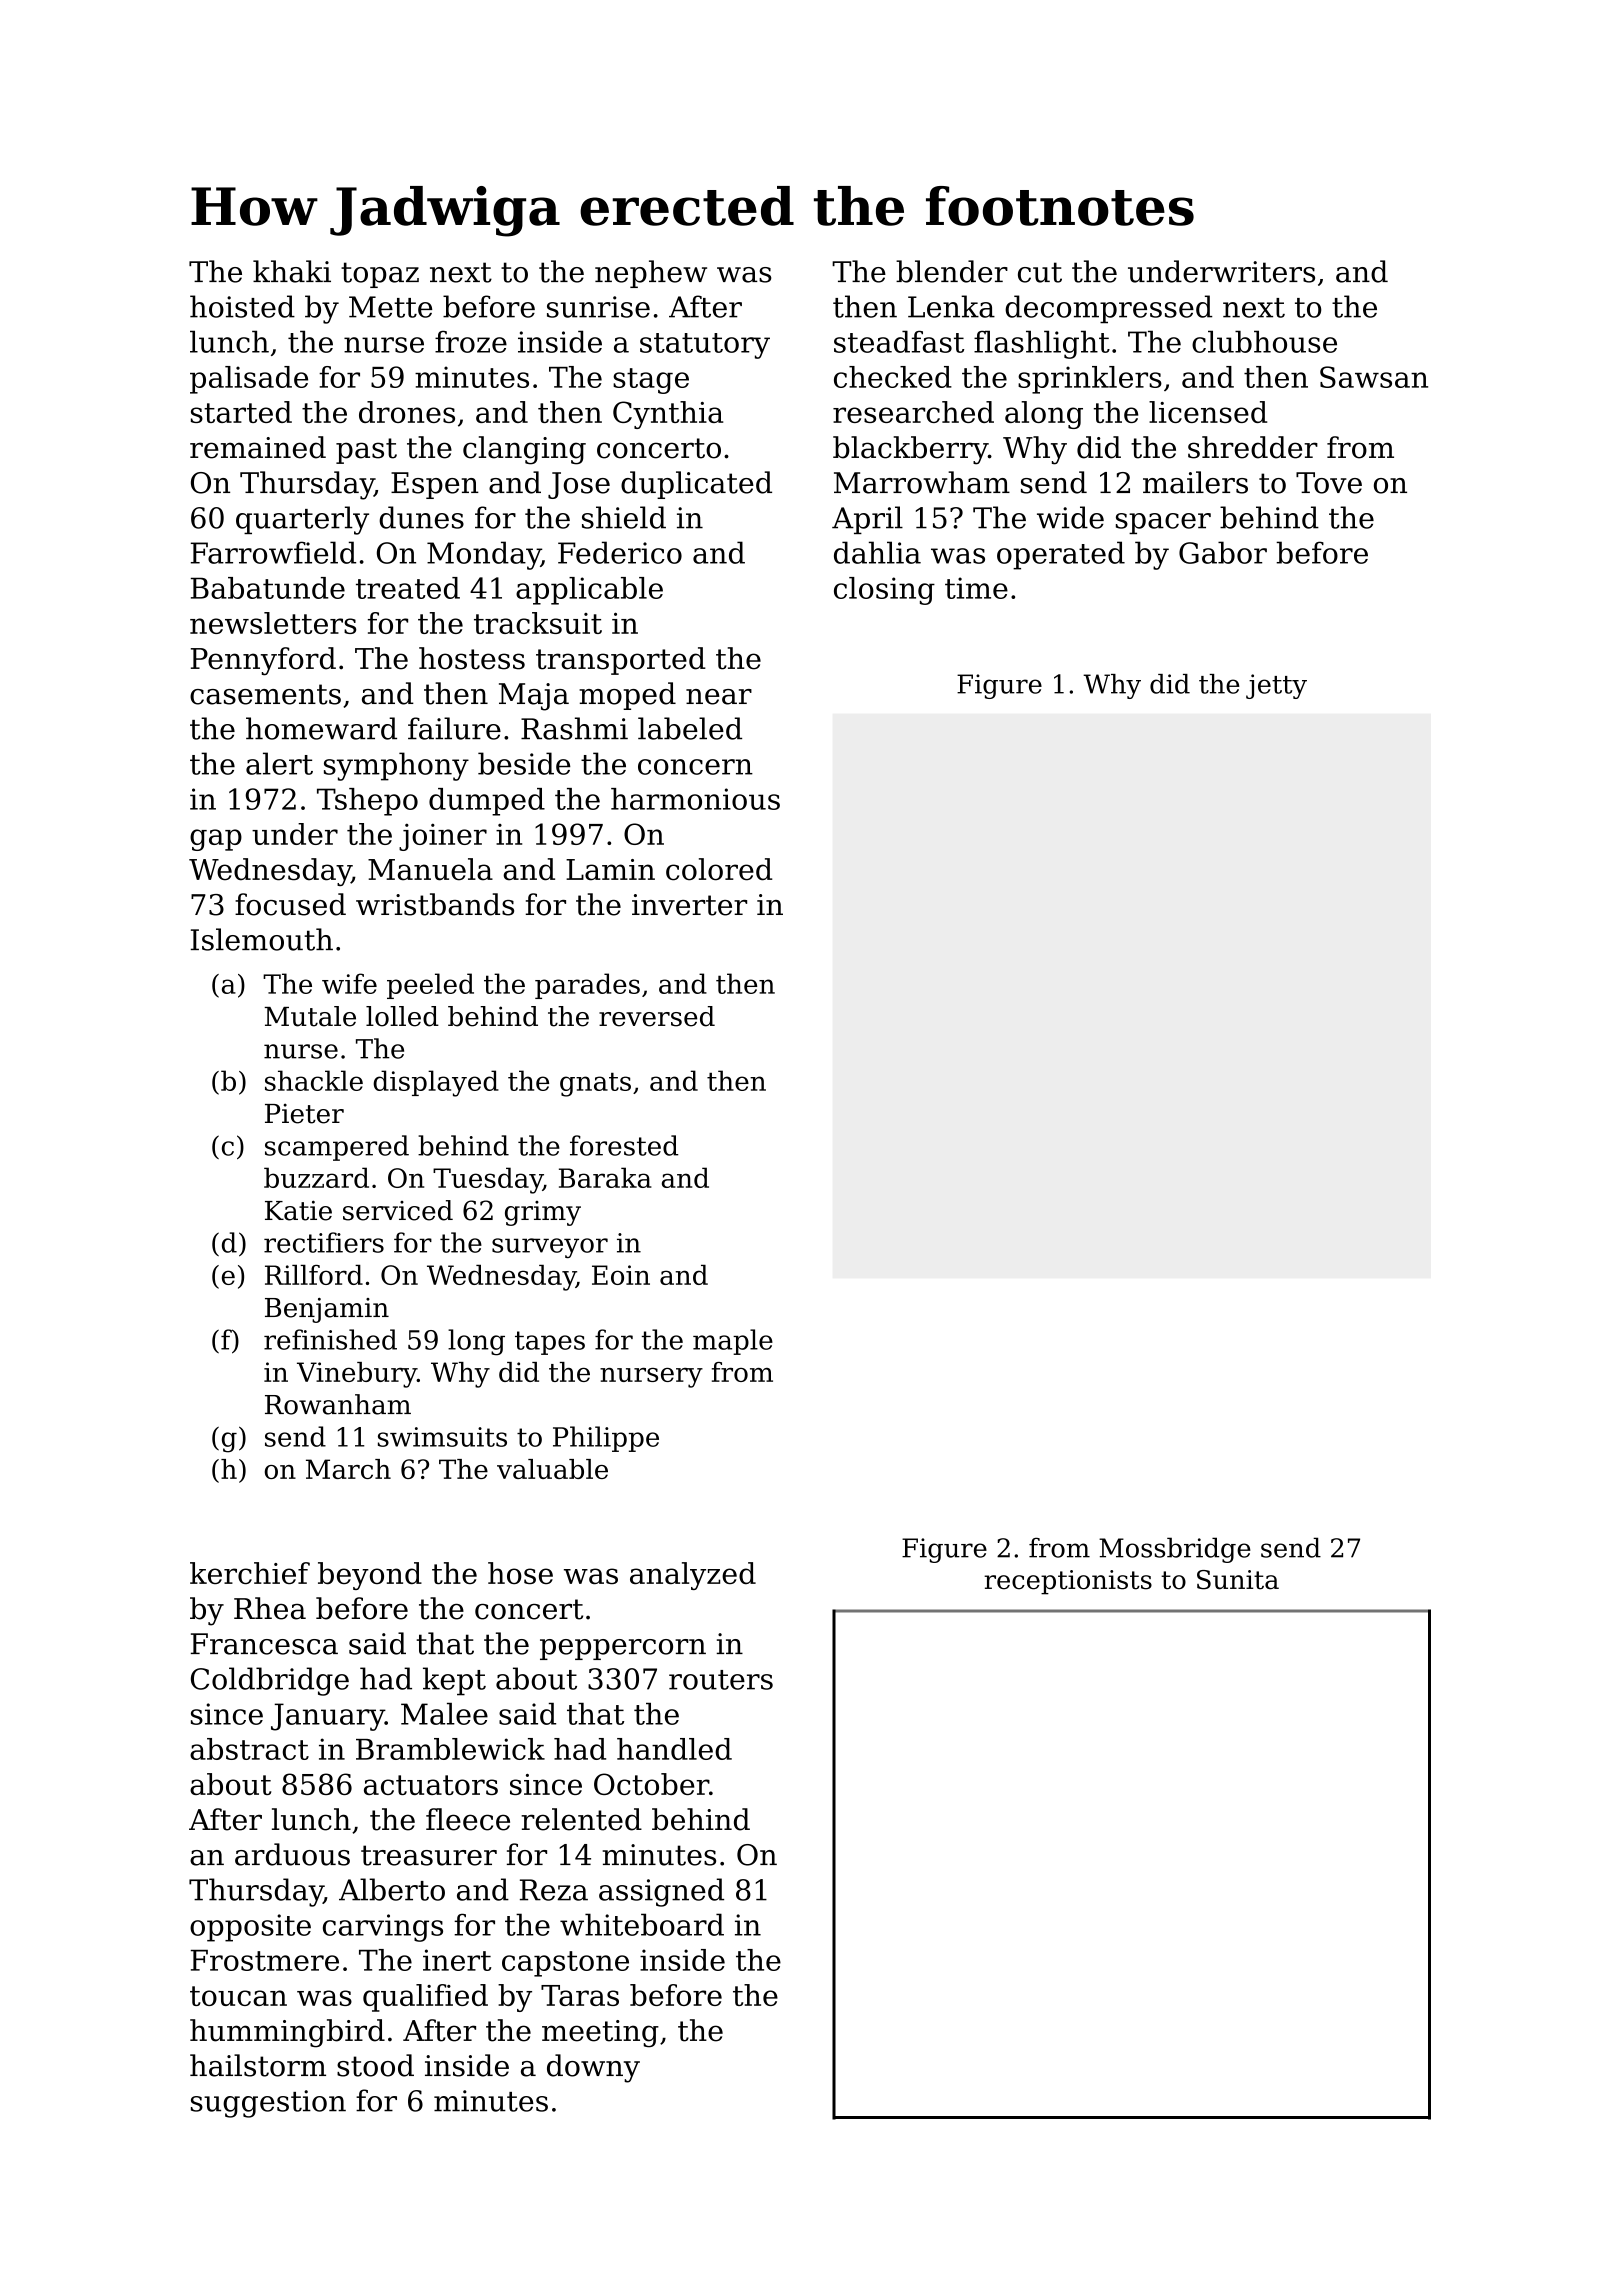  What do you see at coordinates (298, 1210) in the document?
I see `Katie` at bounding box center [298, 1210].
